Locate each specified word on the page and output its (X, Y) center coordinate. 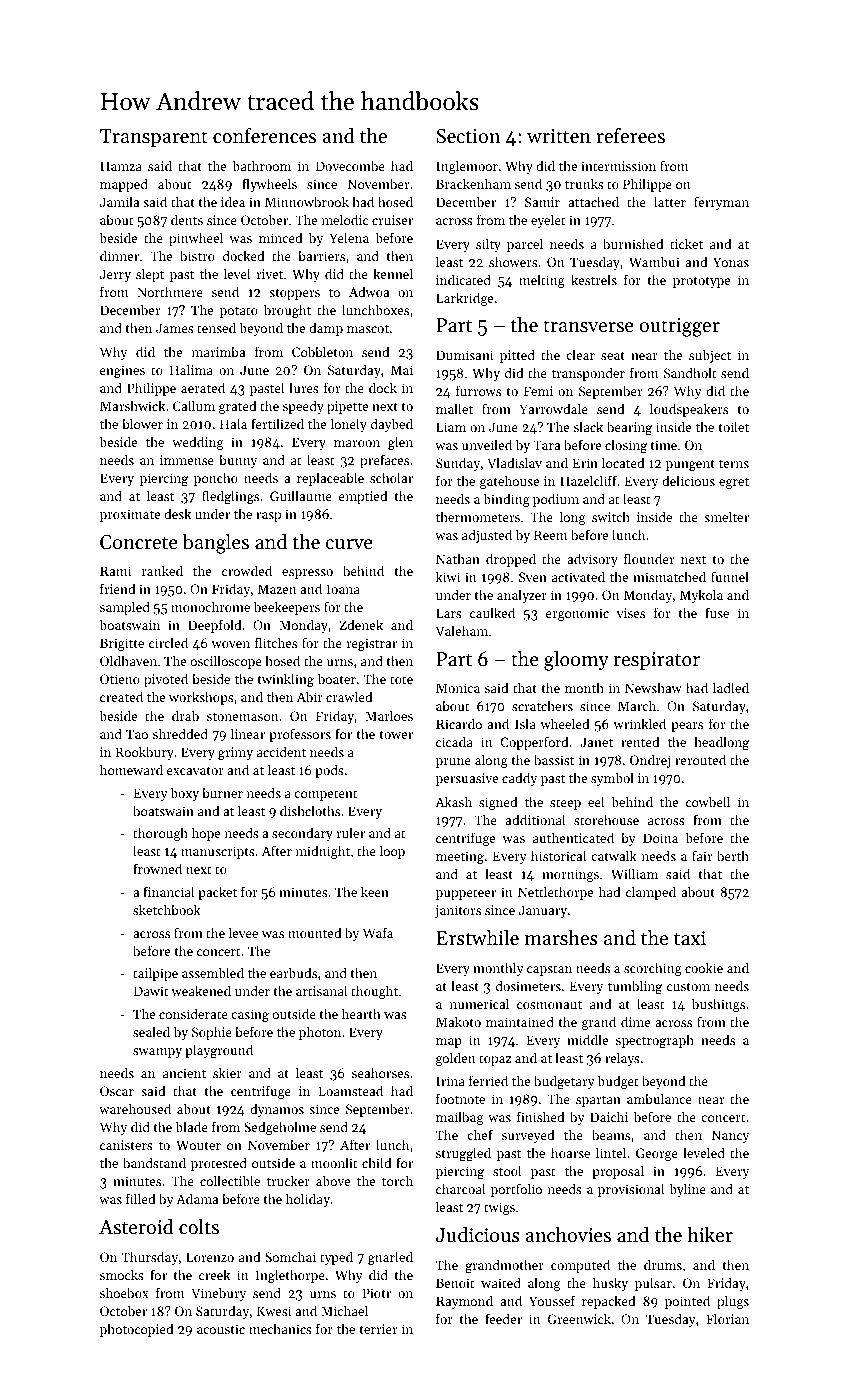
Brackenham (473, 183)
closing (626, 446)
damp (326, 329)
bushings (718, 1005)
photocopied (137, 1330)
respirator (657, 661)
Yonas (731, 262)
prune (453, 763)
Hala (233, 423)
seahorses (380, 1072)
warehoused (135, 1108)
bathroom (262, 165)
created (121, 696)
